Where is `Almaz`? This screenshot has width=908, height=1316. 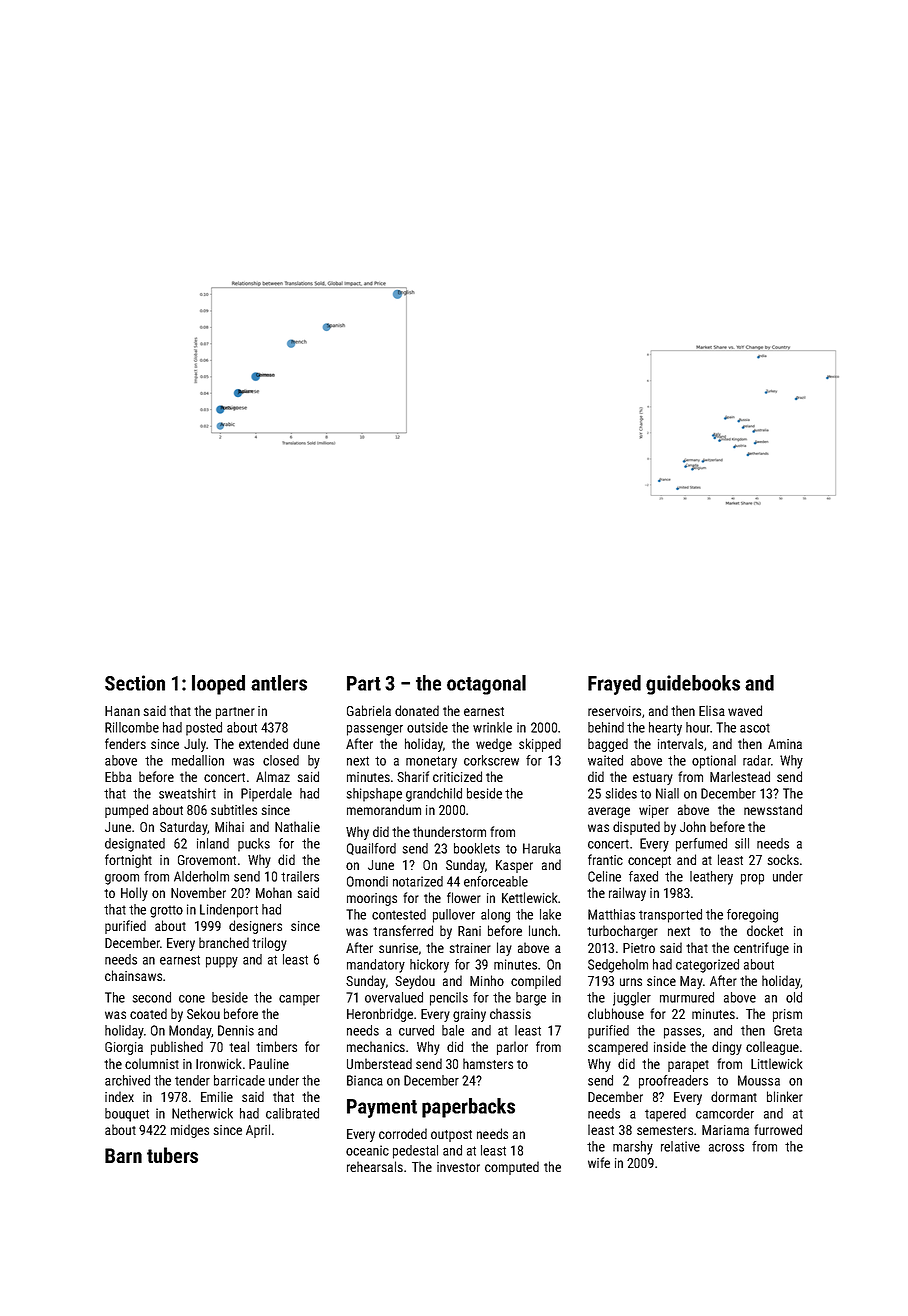 Almaz is located at coordinates (273, 776).
